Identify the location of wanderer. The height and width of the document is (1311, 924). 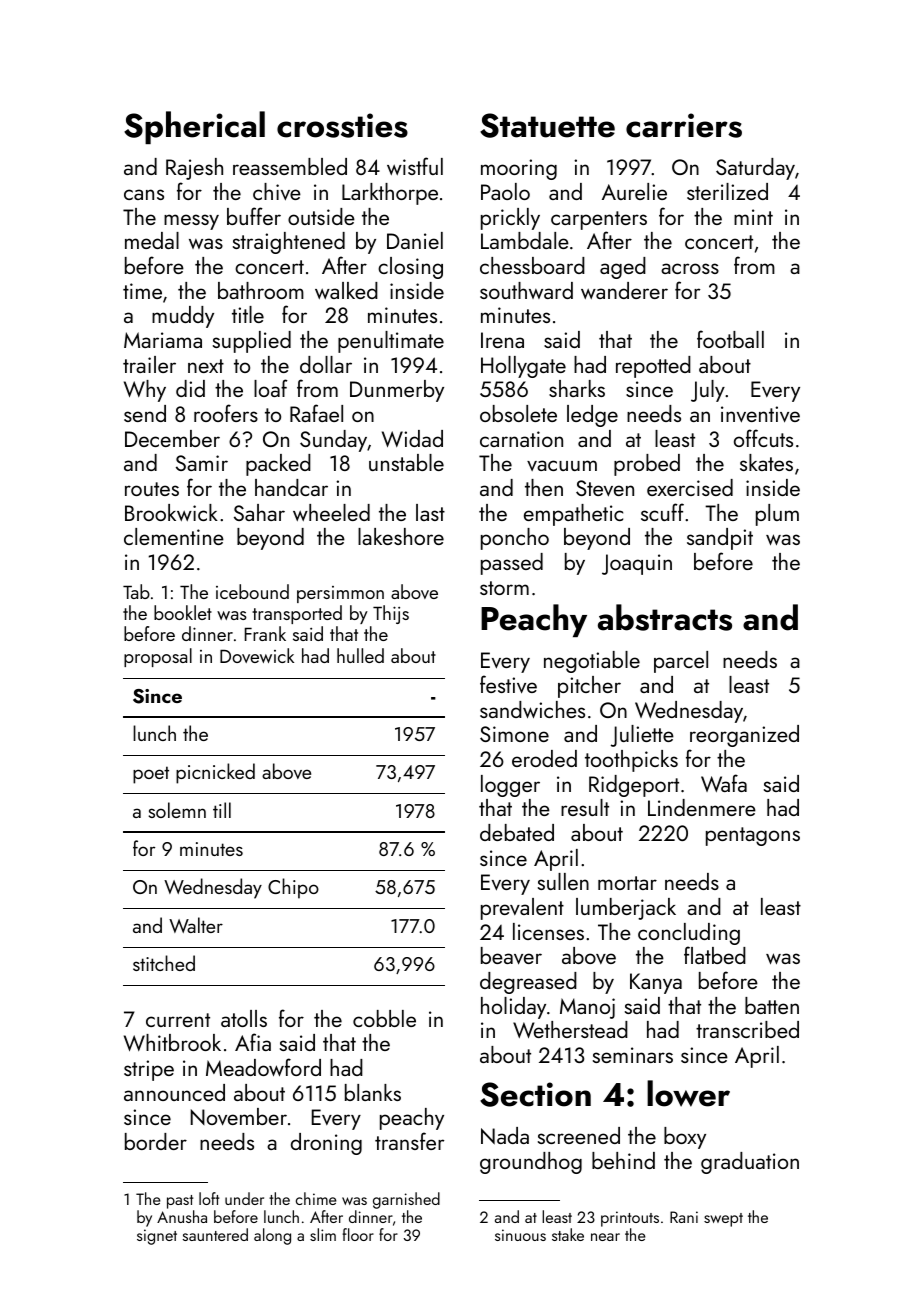
(624, 290).
